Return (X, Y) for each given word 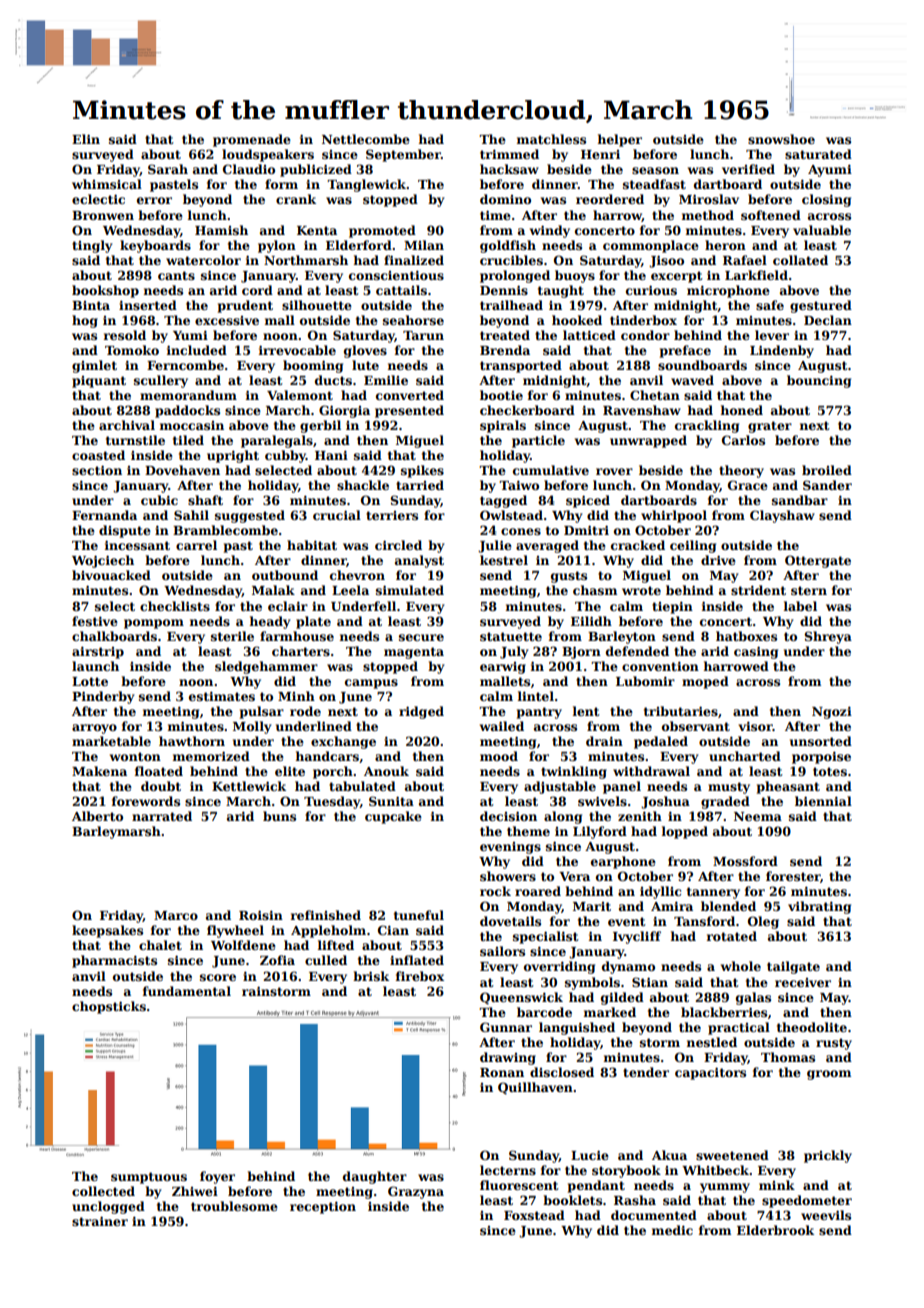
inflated (417, 960)
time (495, 215)
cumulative (551, 470)
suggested (250, 516)
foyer (217, 1177)
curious (651, 290)
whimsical (107, 184)
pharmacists (114, 961)
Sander (827, 485)
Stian (650, 982)
